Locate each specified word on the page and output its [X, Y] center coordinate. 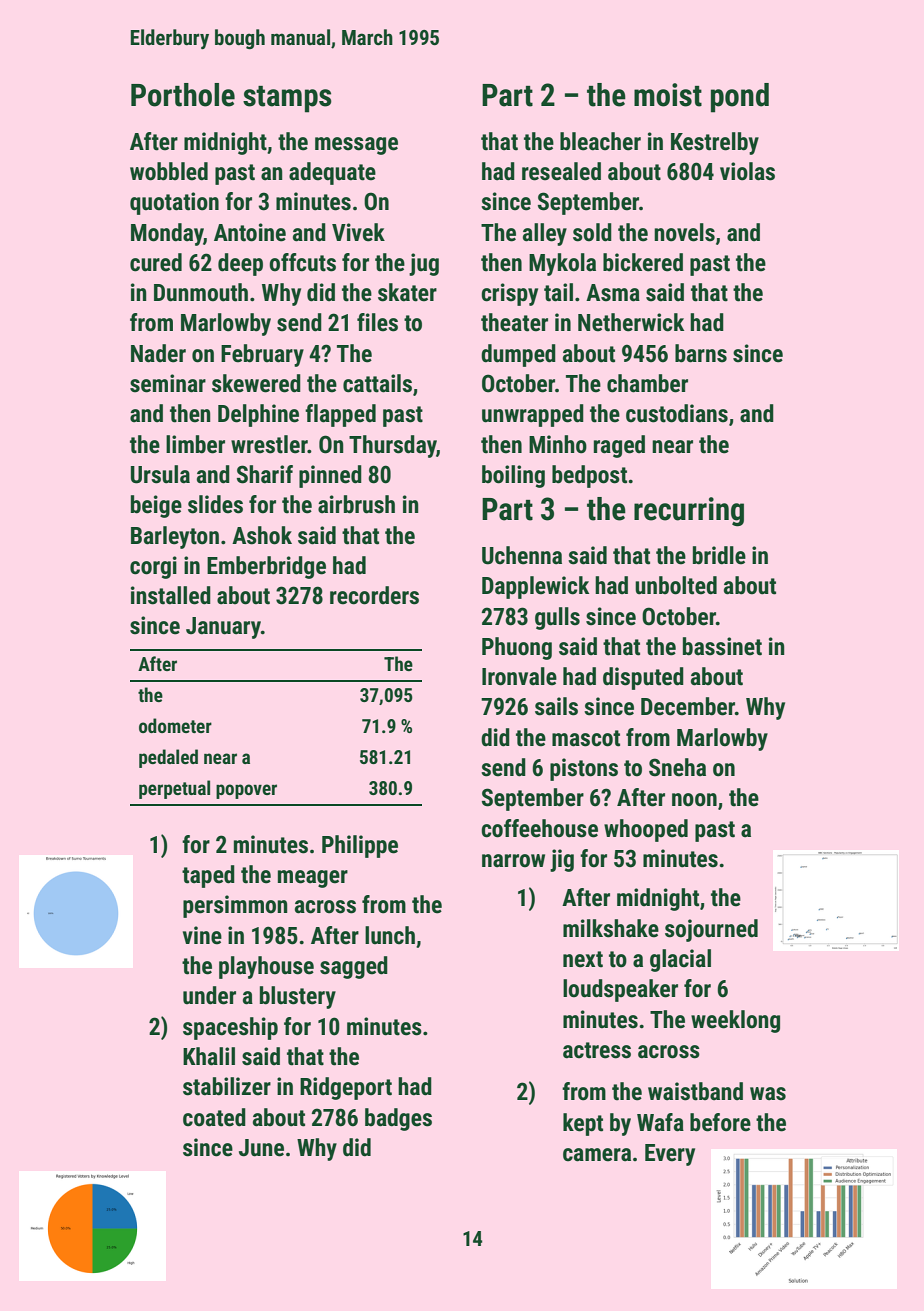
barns [701, 353]
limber [195, 444]
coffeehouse [539, 828]
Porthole [183, 95]
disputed [643, 678]
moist [668, 95]
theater [514, 322]
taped [208, 876]
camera [597, 1155]
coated [214, 1117]
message [356, 146]
